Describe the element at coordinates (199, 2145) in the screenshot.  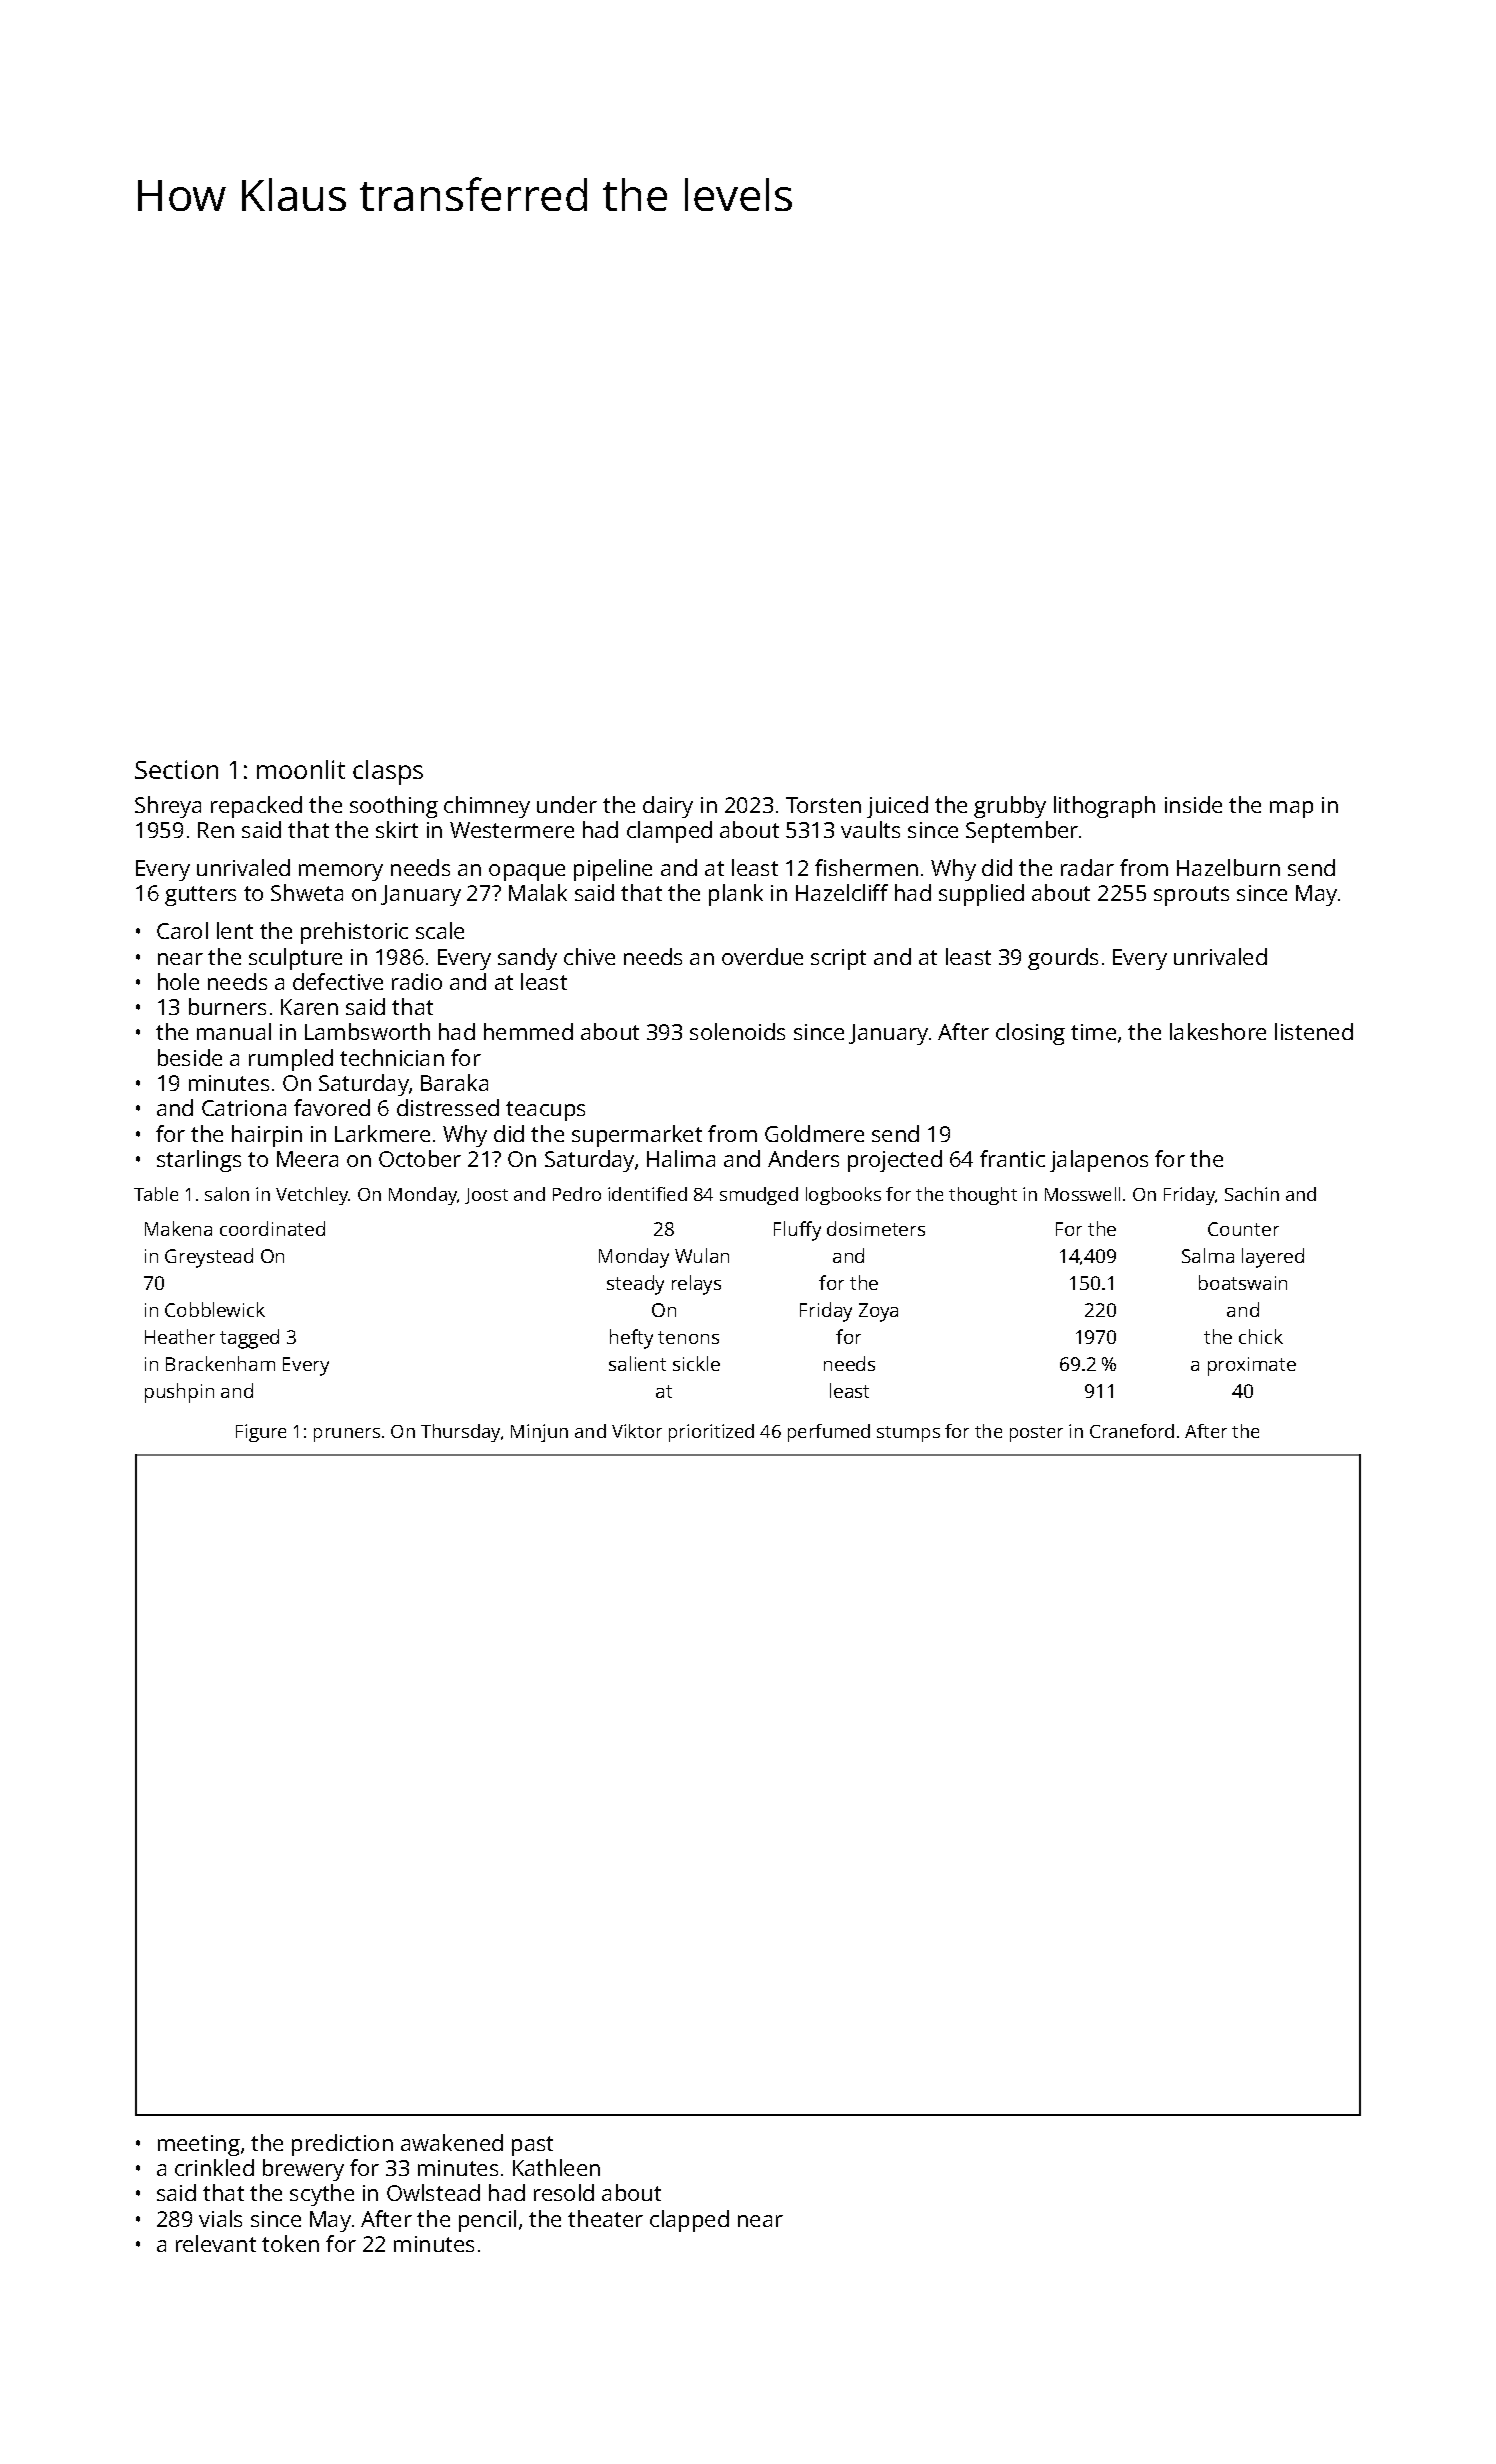
I see `meeting` at that location.
